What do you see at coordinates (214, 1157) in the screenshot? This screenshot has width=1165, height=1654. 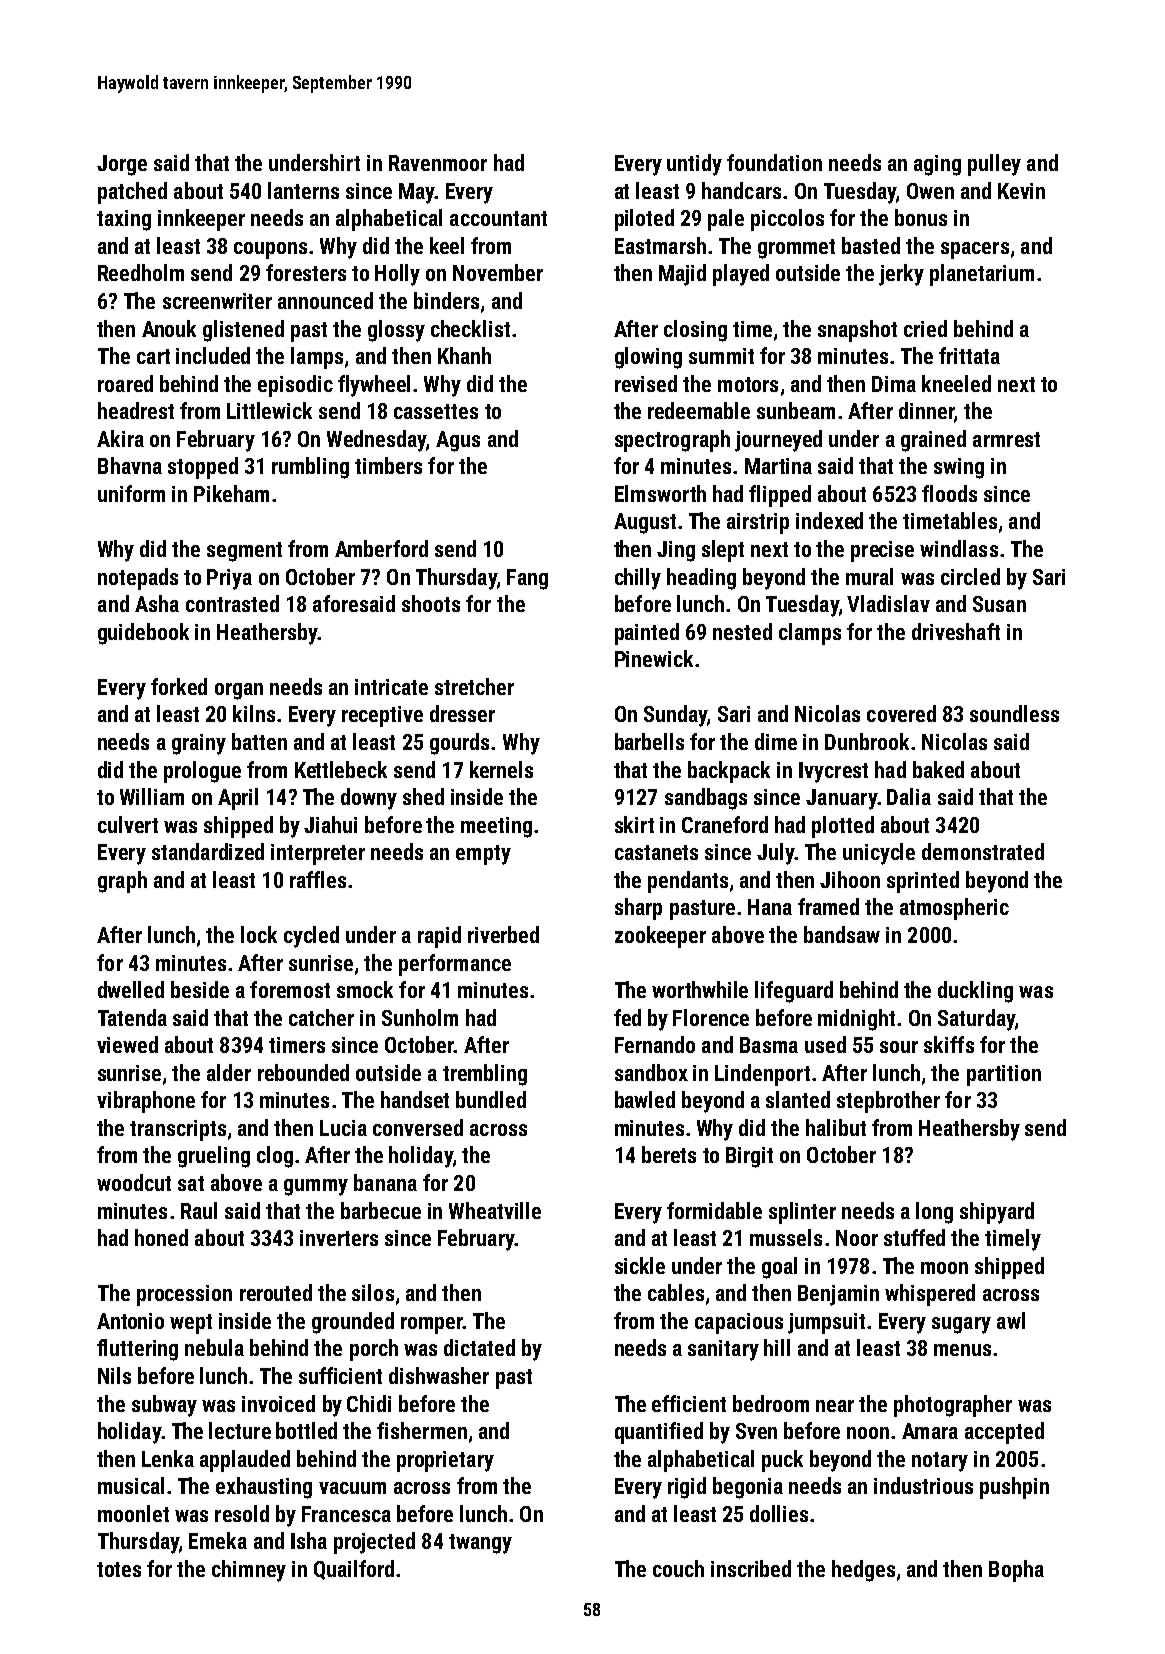 I see `grueling` at bounding box center [214, 1157].
